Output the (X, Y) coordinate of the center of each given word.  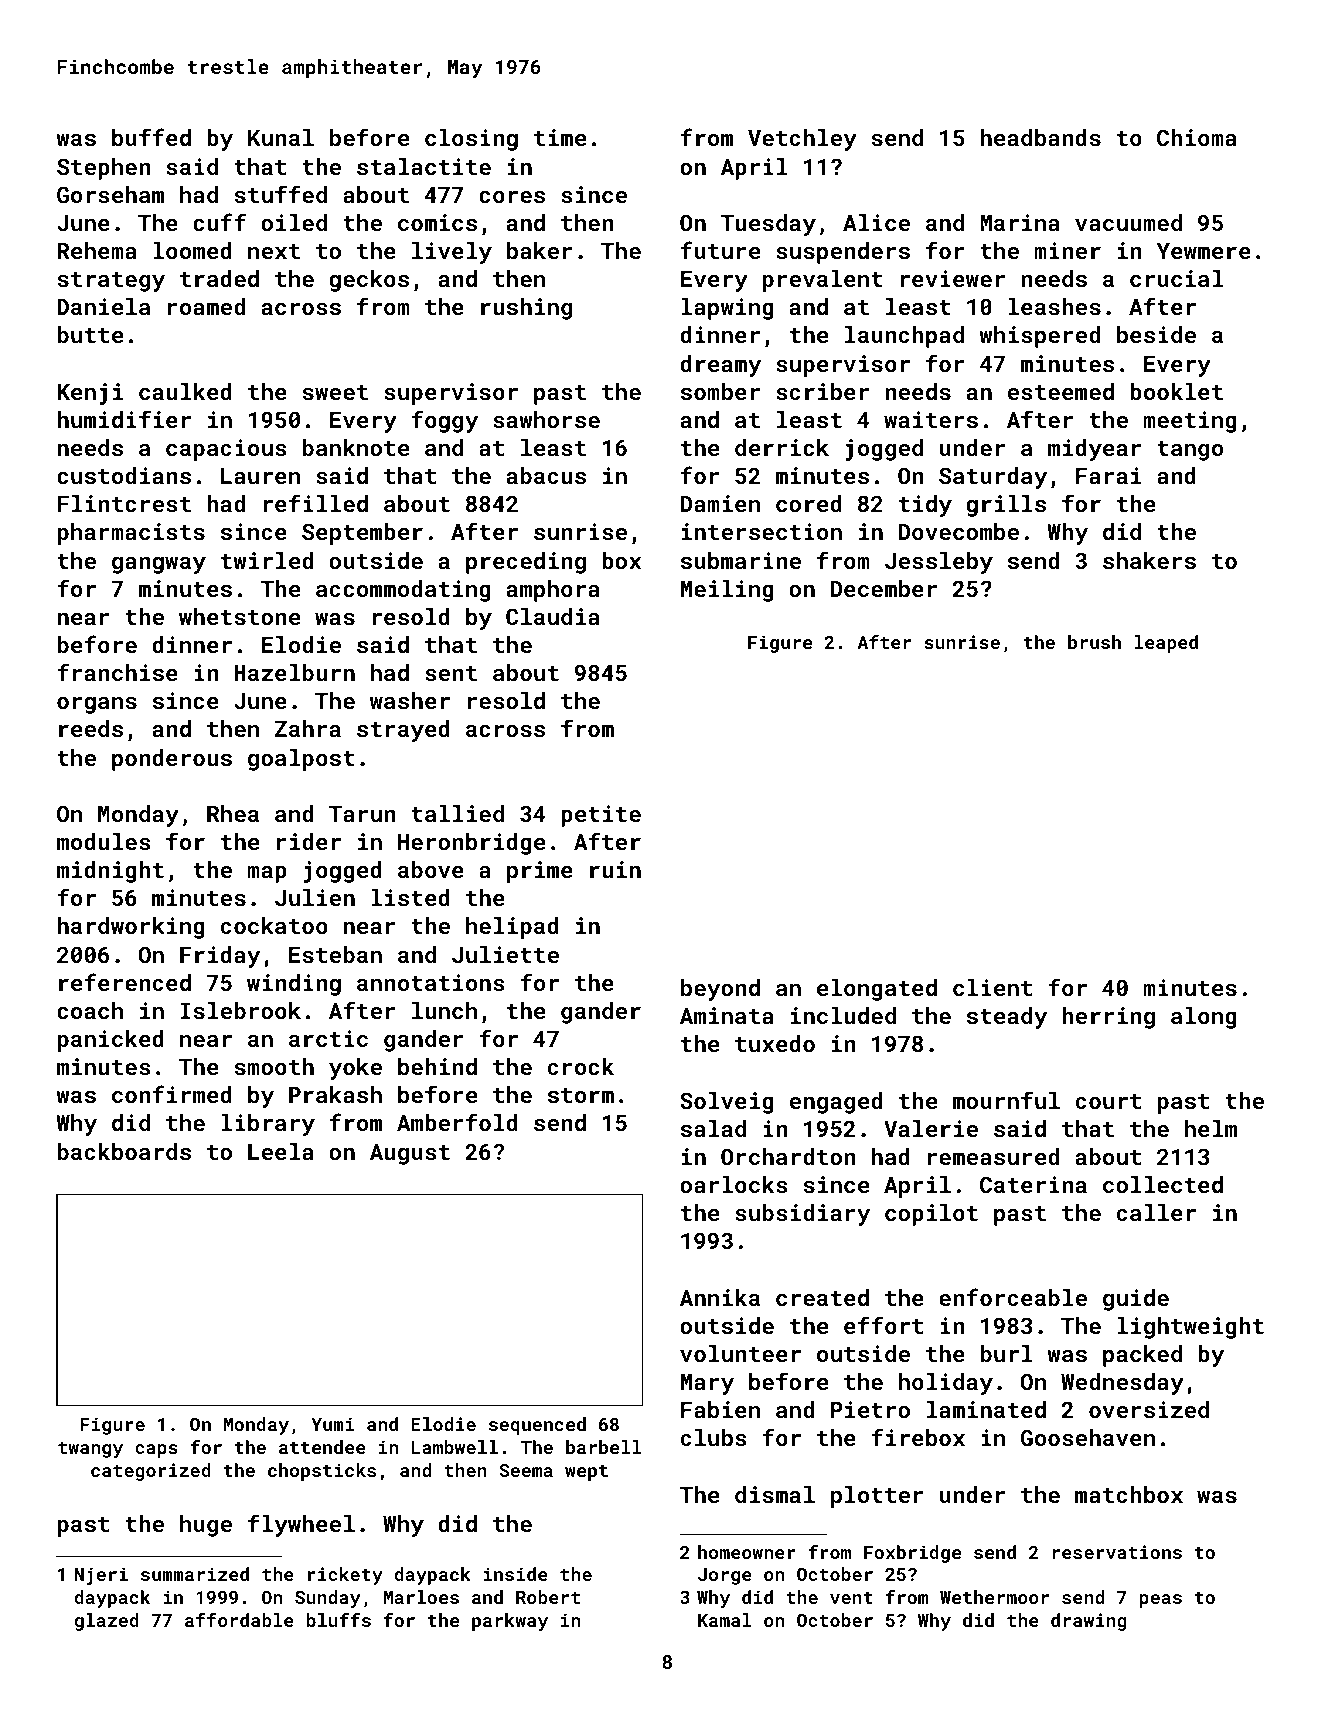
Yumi (332, 1424)
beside (1156, 334)
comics (437, 222)
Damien (720, 503)
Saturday (993, 478)
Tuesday (768, 225)
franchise (117, 672)
